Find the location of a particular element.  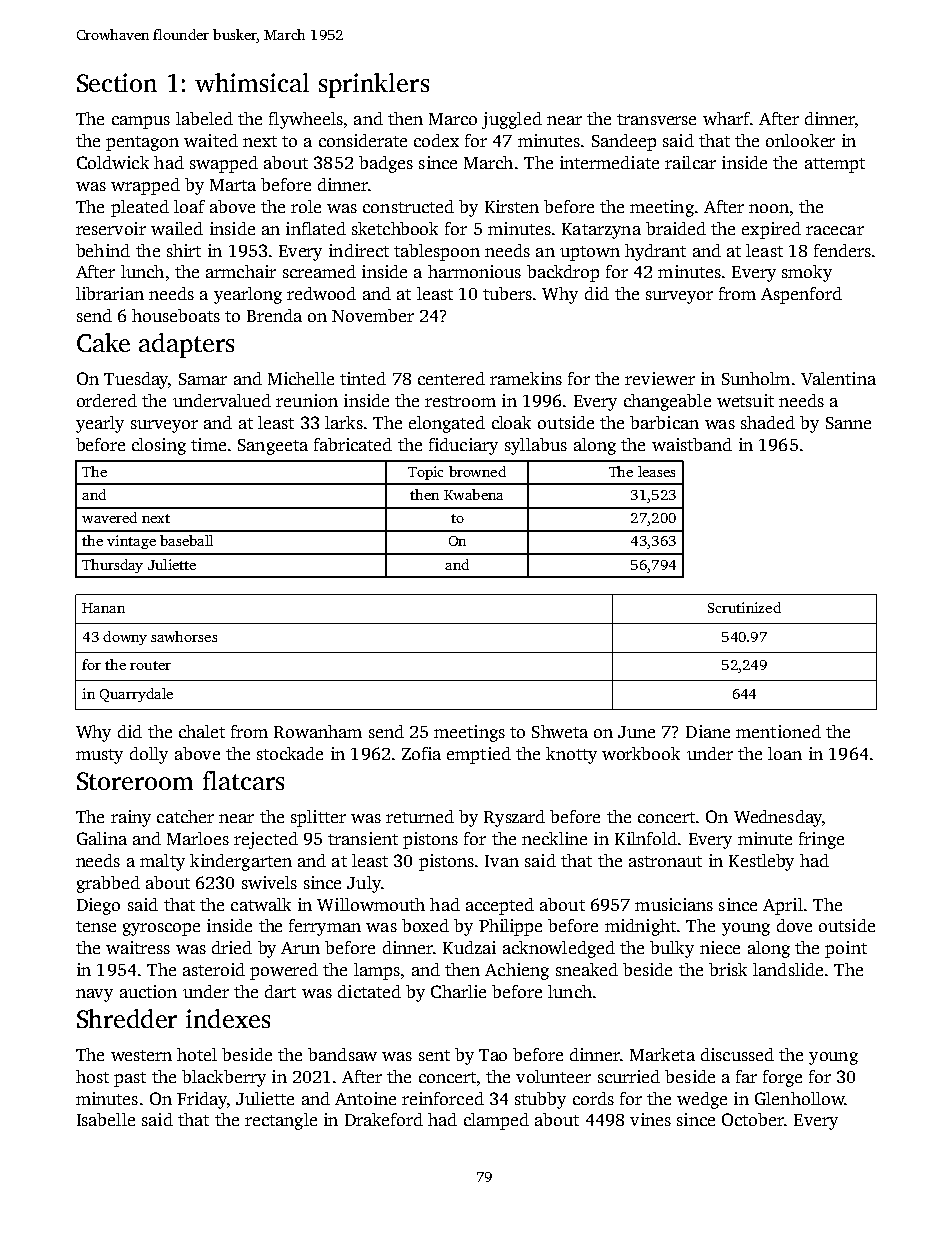

sprinklers is located at coordinates (374, 85).
